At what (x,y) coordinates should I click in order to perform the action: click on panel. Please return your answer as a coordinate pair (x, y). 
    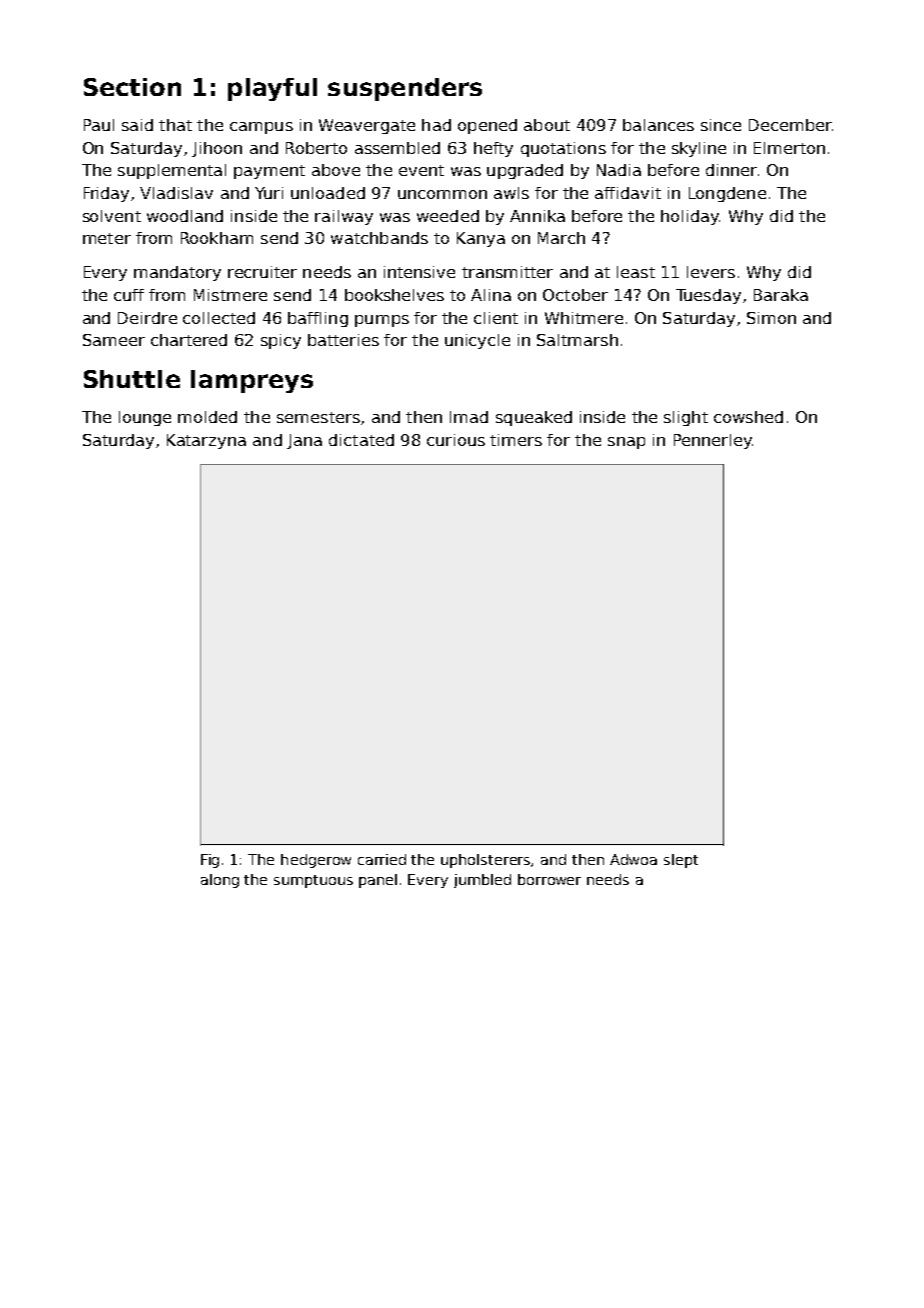
    Looking at the image, I should click on (378, 881).
